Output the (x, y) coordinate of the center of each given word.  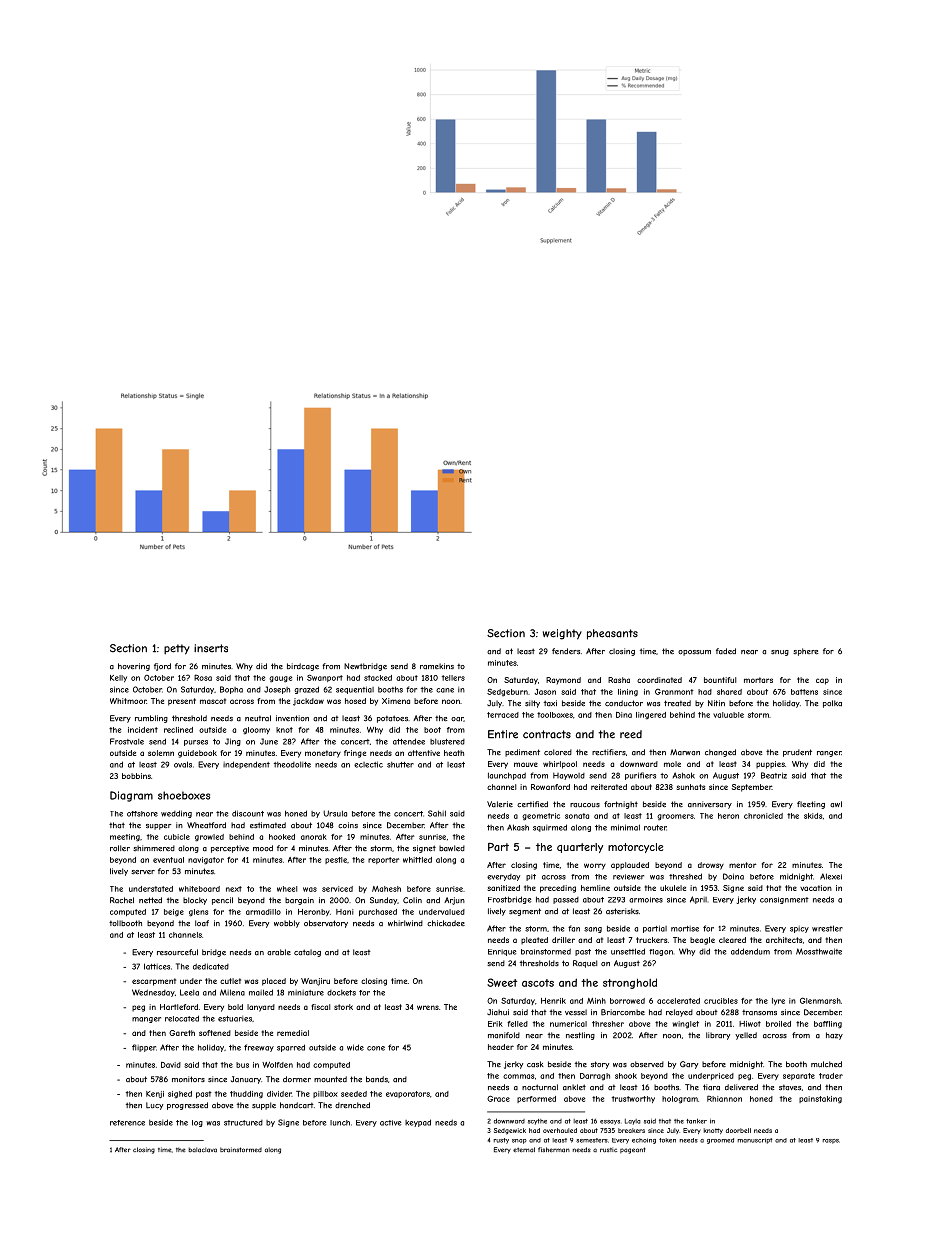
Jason (545, 692)
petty (177, 649)
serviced (337, 889)
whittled (417, 860)
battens (804, 692)
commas (518, 1076)
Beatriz (774, 775)
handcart (297, 1105)
